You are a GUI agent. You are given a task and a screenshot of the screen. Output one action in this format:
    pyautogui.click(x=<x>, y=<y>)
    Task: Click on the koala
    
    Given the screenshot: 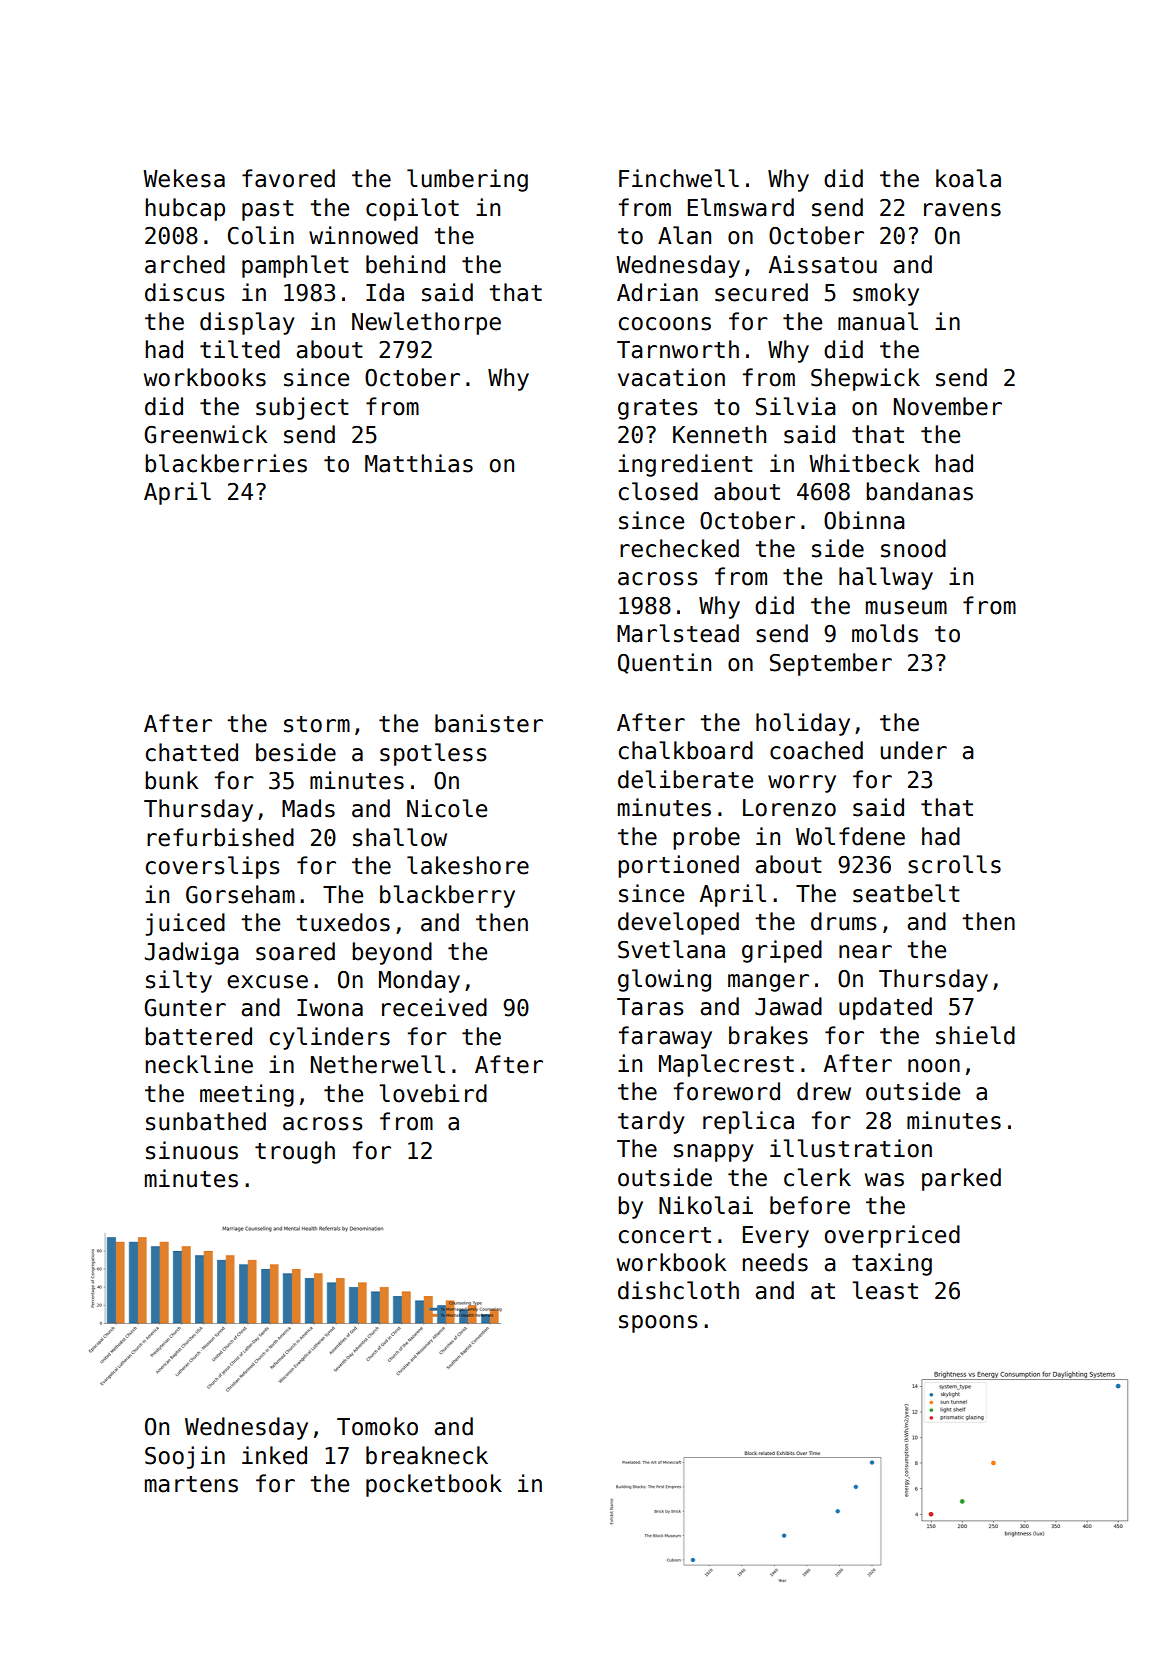 What is the action you would take?
    pyautogui.click(x=968, y=178)
